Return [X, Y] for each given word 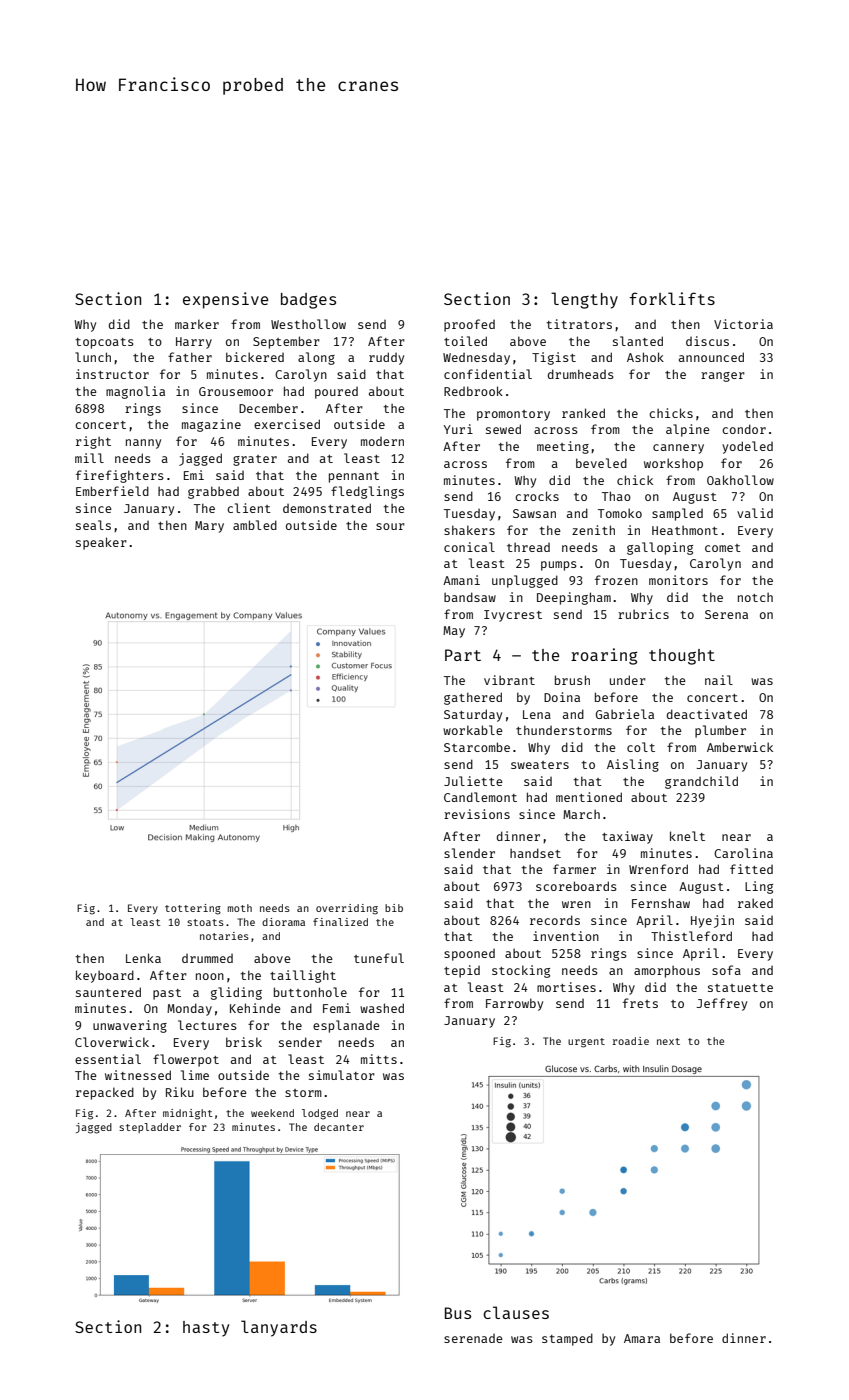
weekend [272, 1113]
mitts [379, 1059]
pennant [354, 477]
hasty [206, 1329]
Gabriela [625, 714]
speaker [101, 543]
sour [390, 526]
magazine [211, 425]
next [668, 1041]
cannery [678, 449]
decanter [339, 1127]
